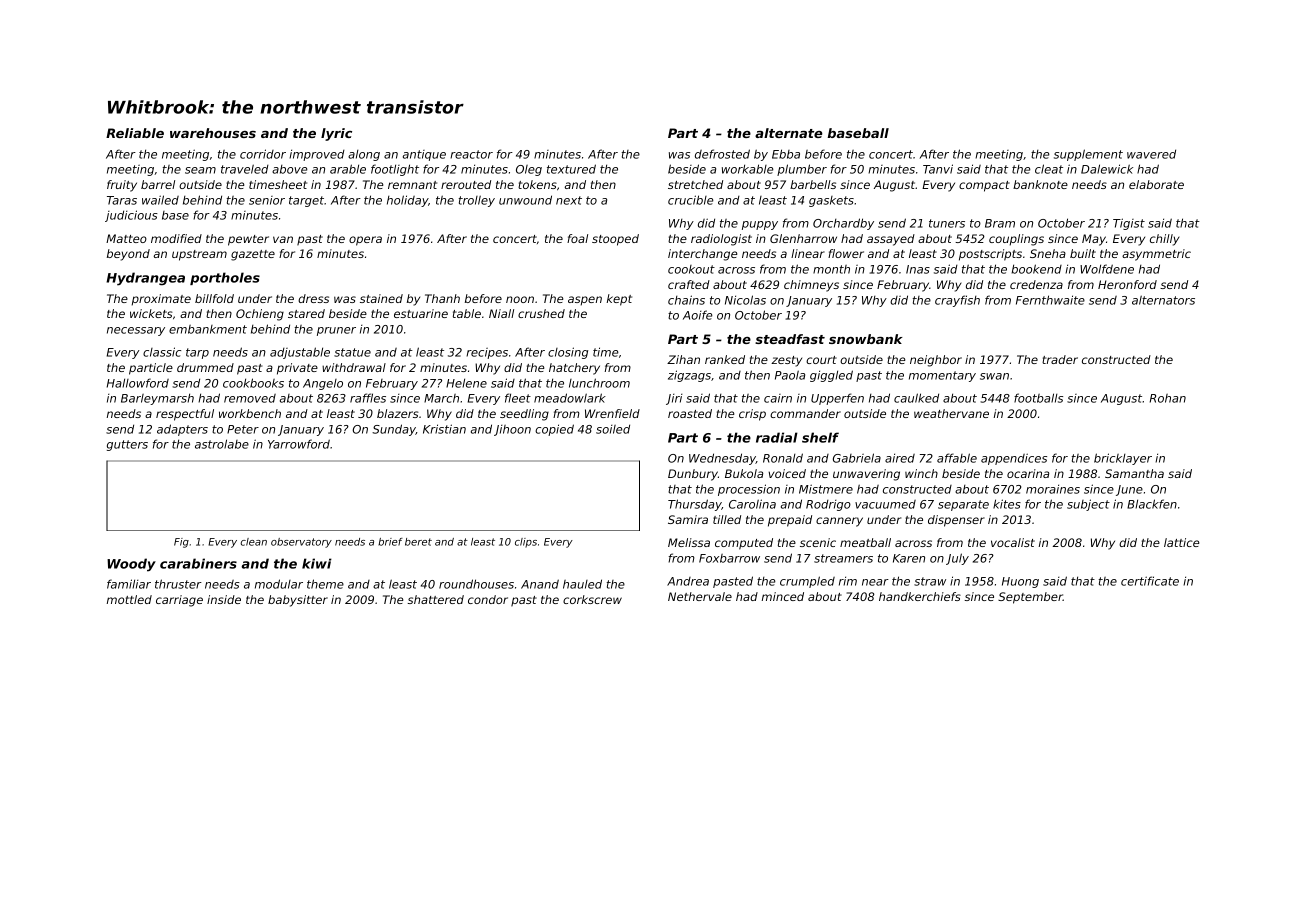 The height and width of the document is (924, 1308). Describe the element at coordinates (789, 133) in the document. I see `alternate` at that location.
